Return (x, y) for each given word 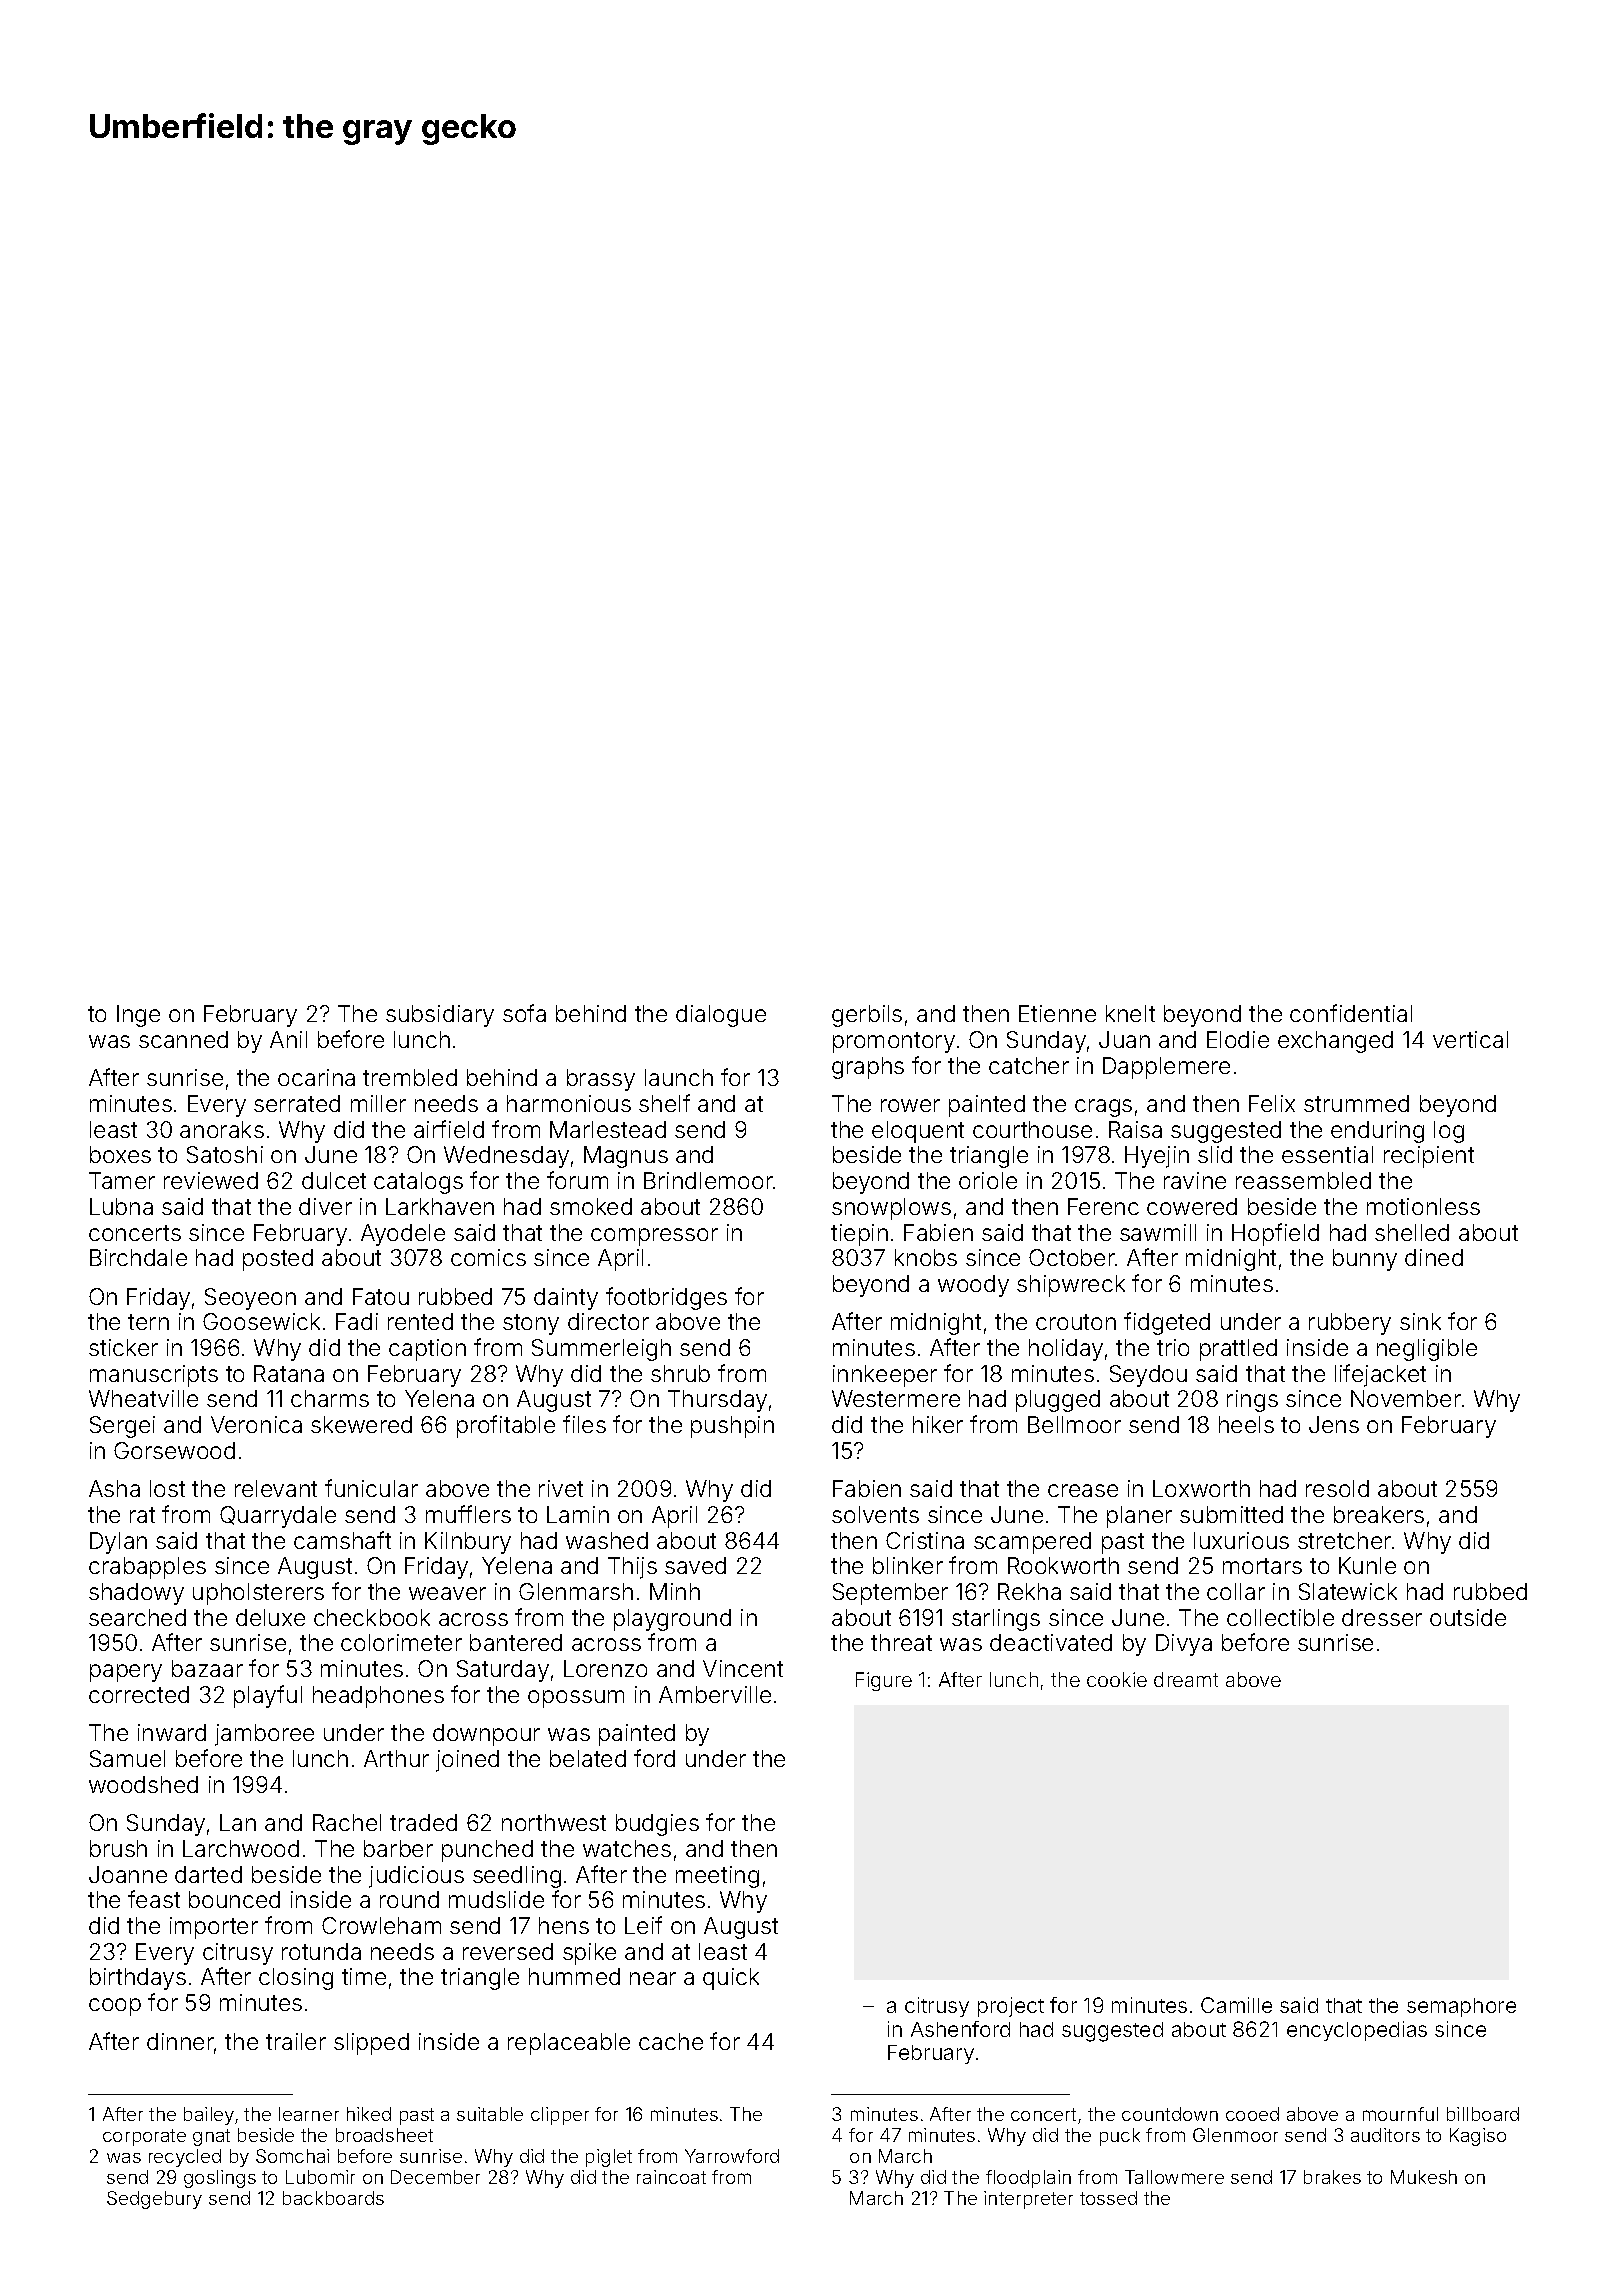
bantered (516, 1642)
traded (423, 1822)
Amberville (715, 1694)
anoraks (222, 1129)
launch (679, 1077)
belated (588, 1758)
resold (1337, 1488)
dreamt (1186, 1679)
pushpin (732, 1427)
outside (1468, 1617)
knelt (1130, 1013)
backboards (333, 2198)
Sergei (122, 1427)
